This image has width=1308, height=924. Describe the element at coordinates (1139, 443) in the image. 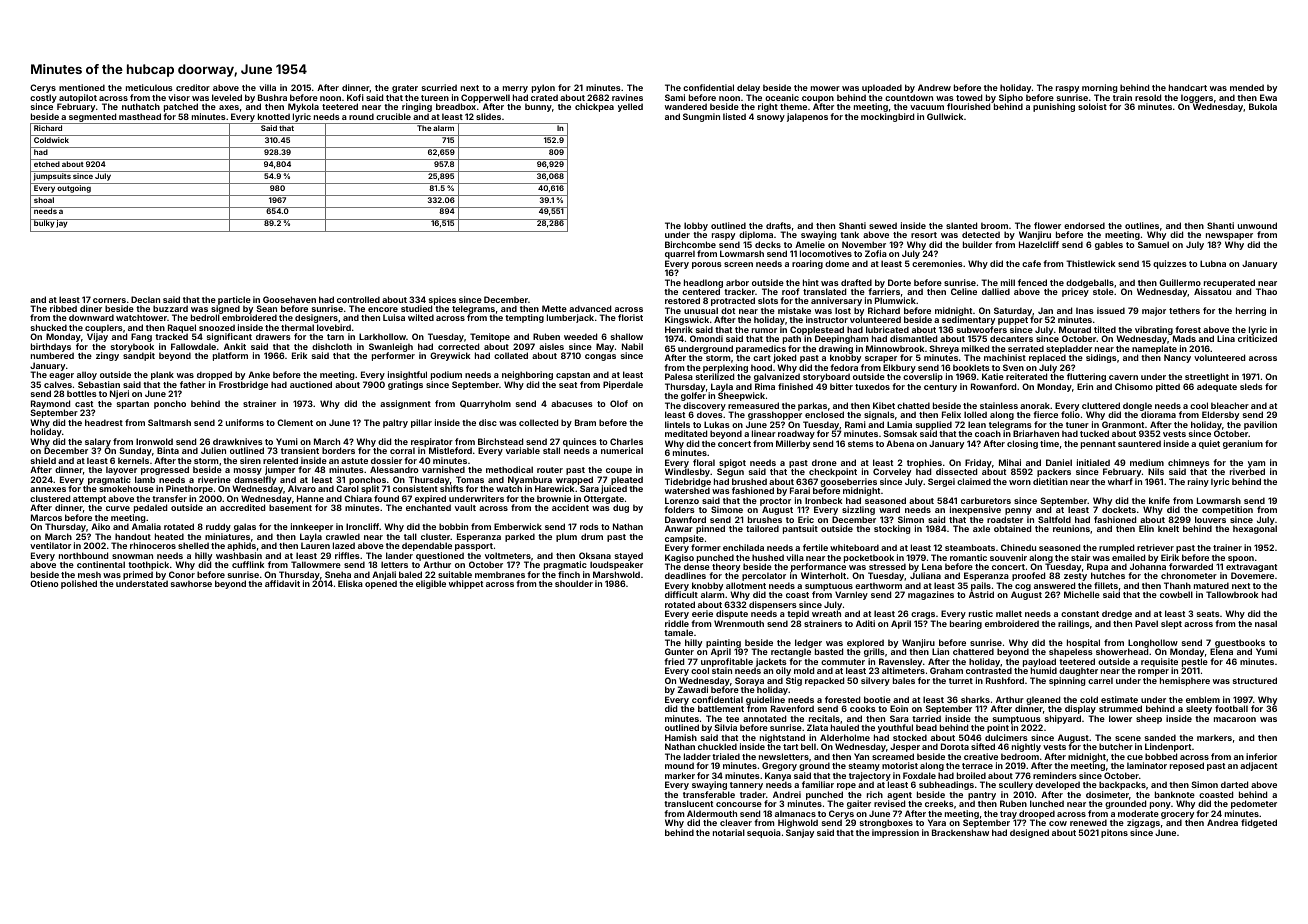

I see `sauntered` at that location.
